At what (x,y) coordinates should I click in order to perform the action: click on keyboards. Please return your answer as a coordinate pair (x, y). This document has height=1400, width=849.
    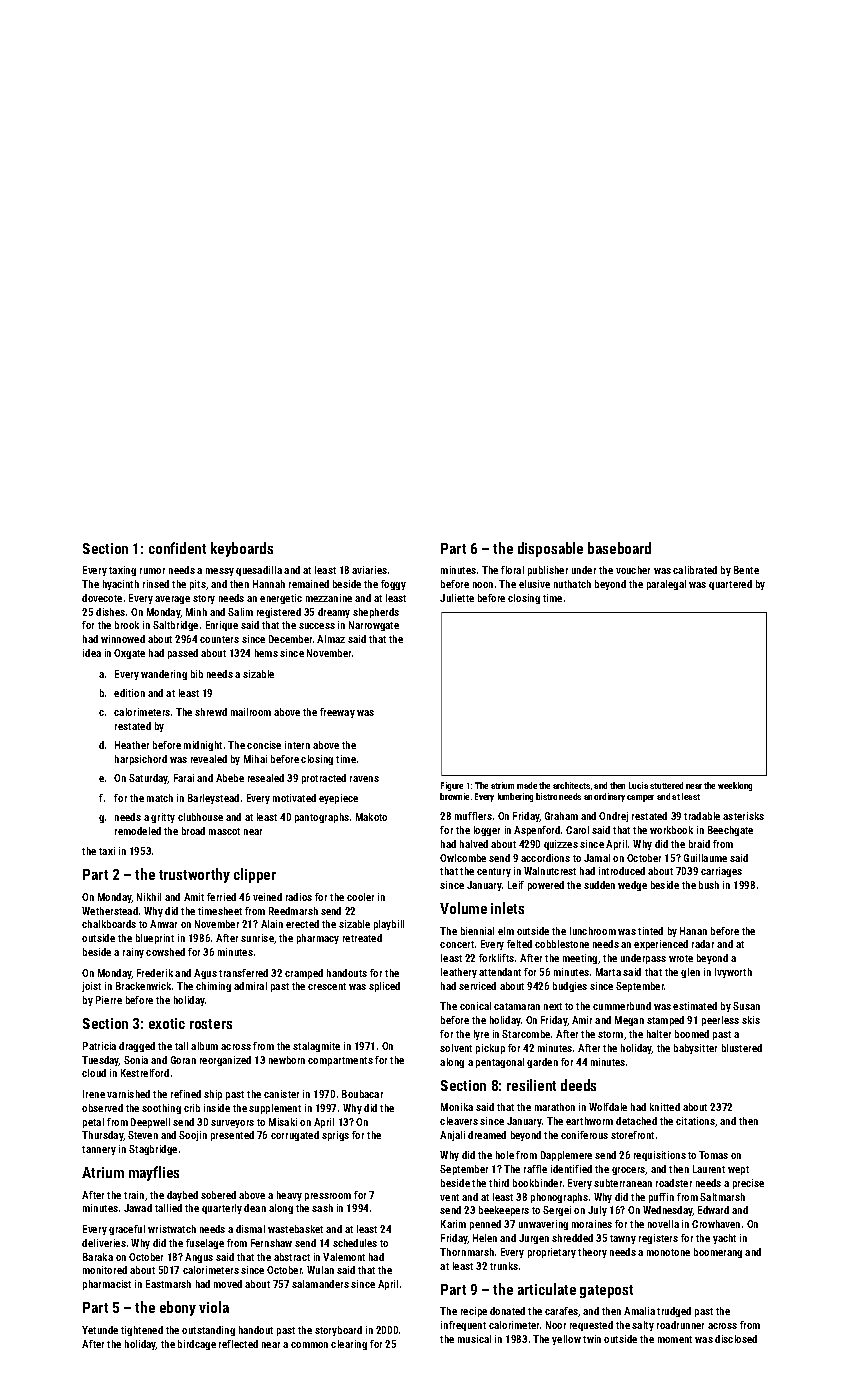
    Looking at the image, I should click on (242, 549).
